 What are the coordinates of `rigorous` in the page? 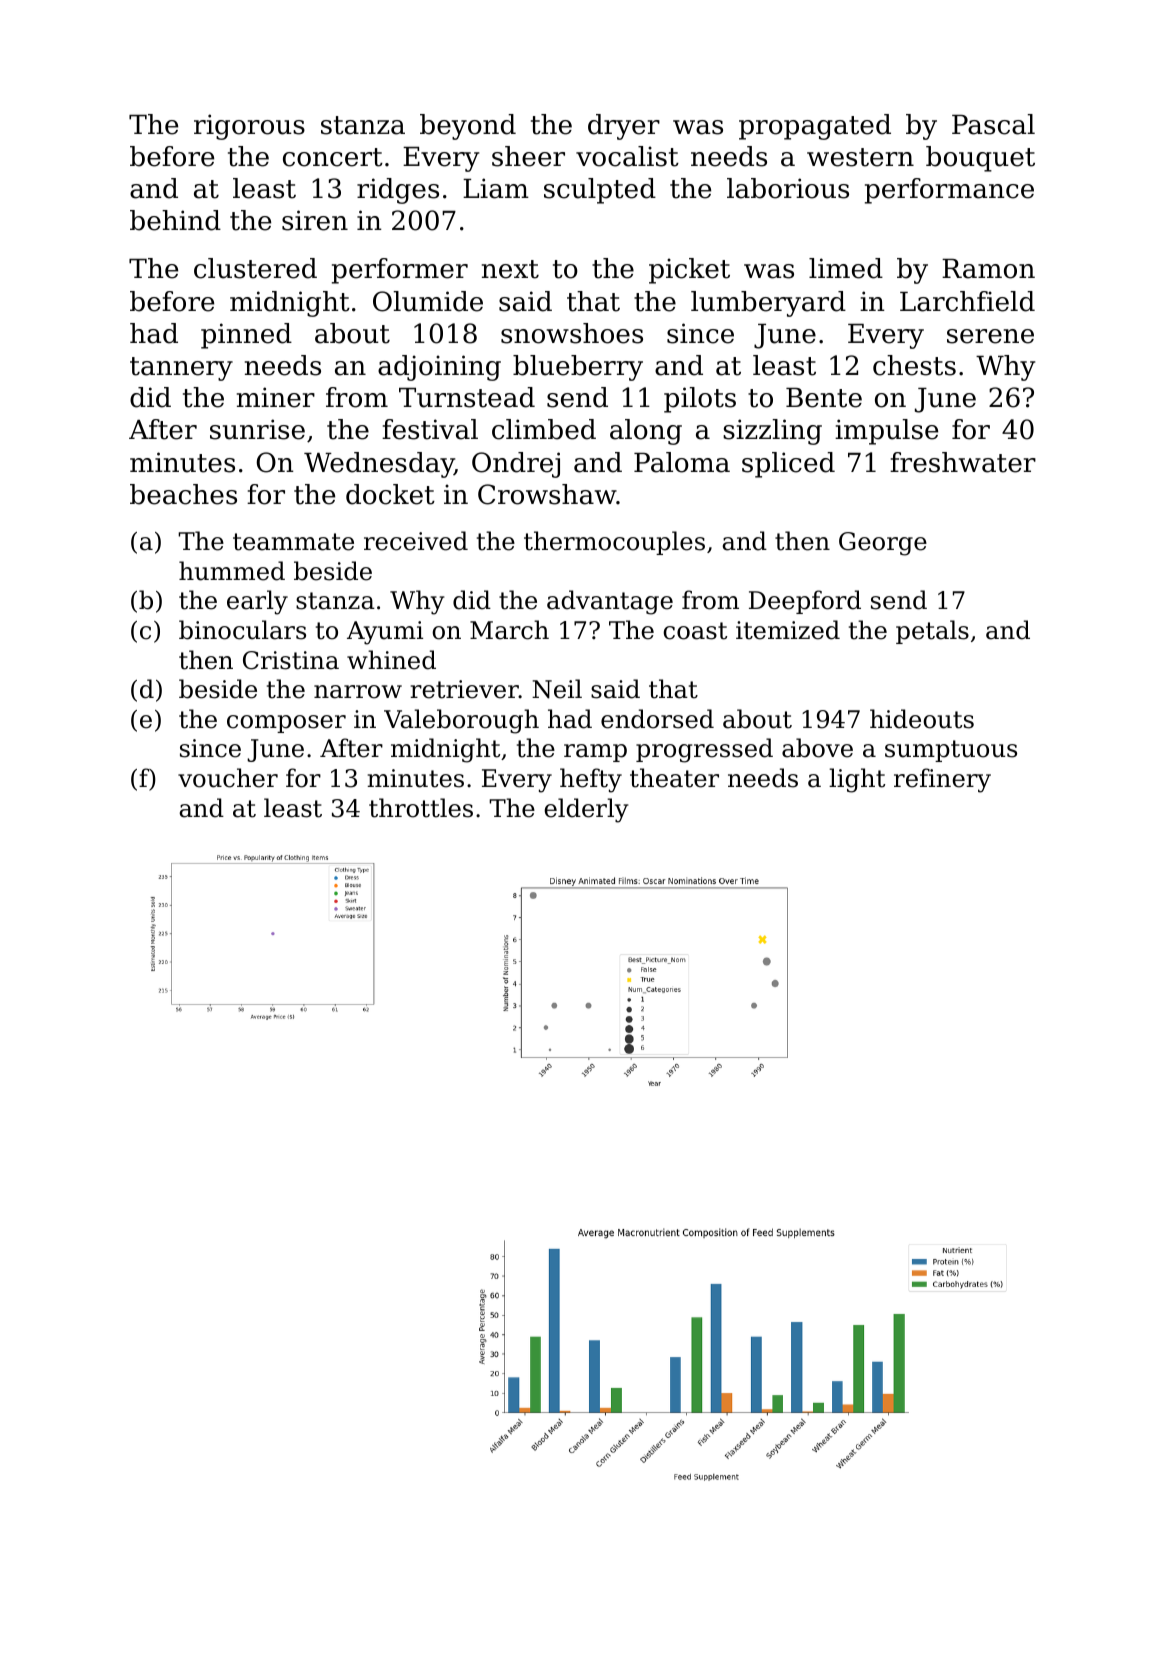 It's located at (249, 127).
